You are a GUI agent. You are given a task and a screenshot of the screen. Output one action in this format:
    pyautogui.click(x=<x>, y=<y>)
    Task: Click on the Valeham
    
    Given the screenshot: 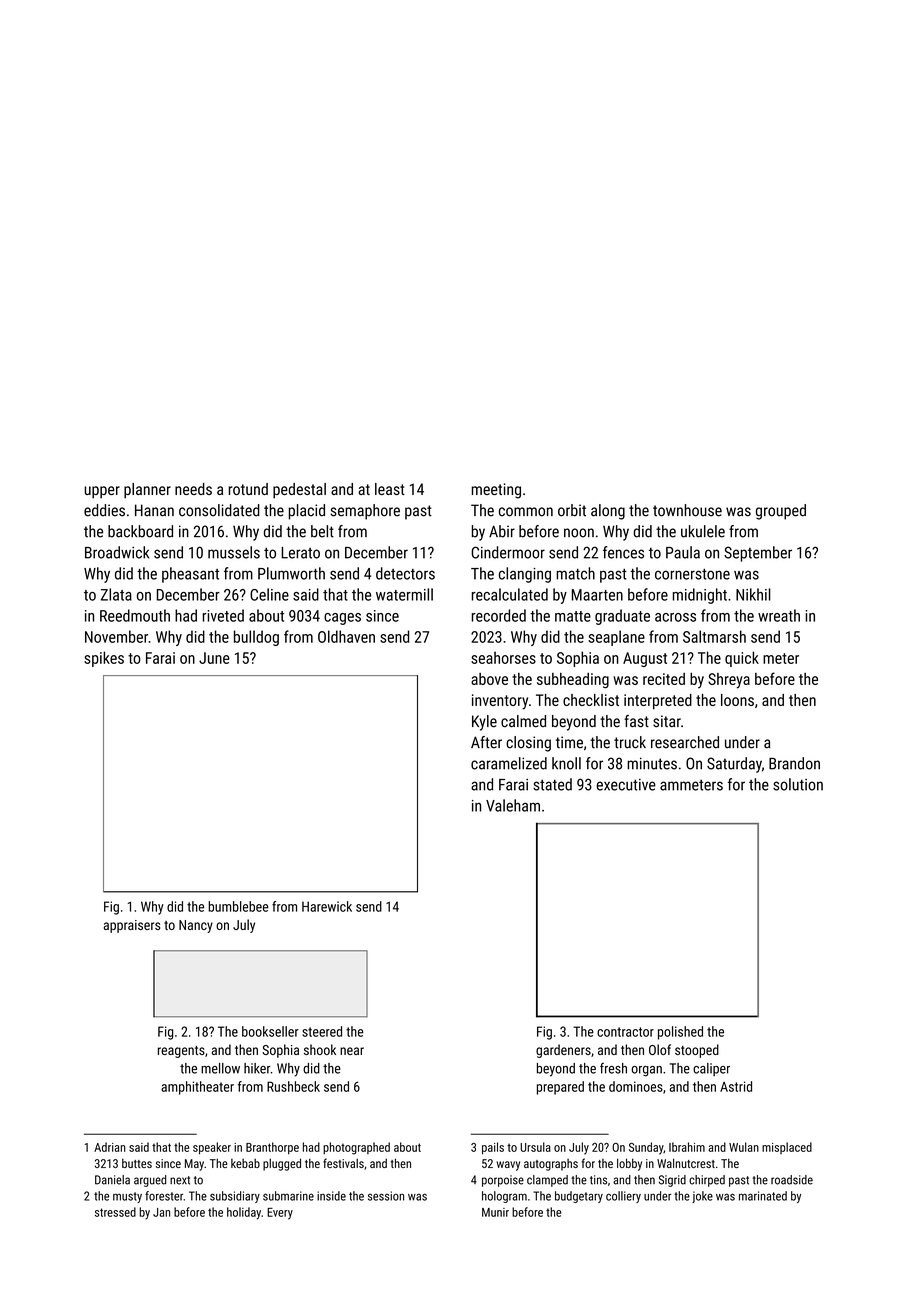 What is the action you would take?
    pyautogui.click(x=513, y=805)
